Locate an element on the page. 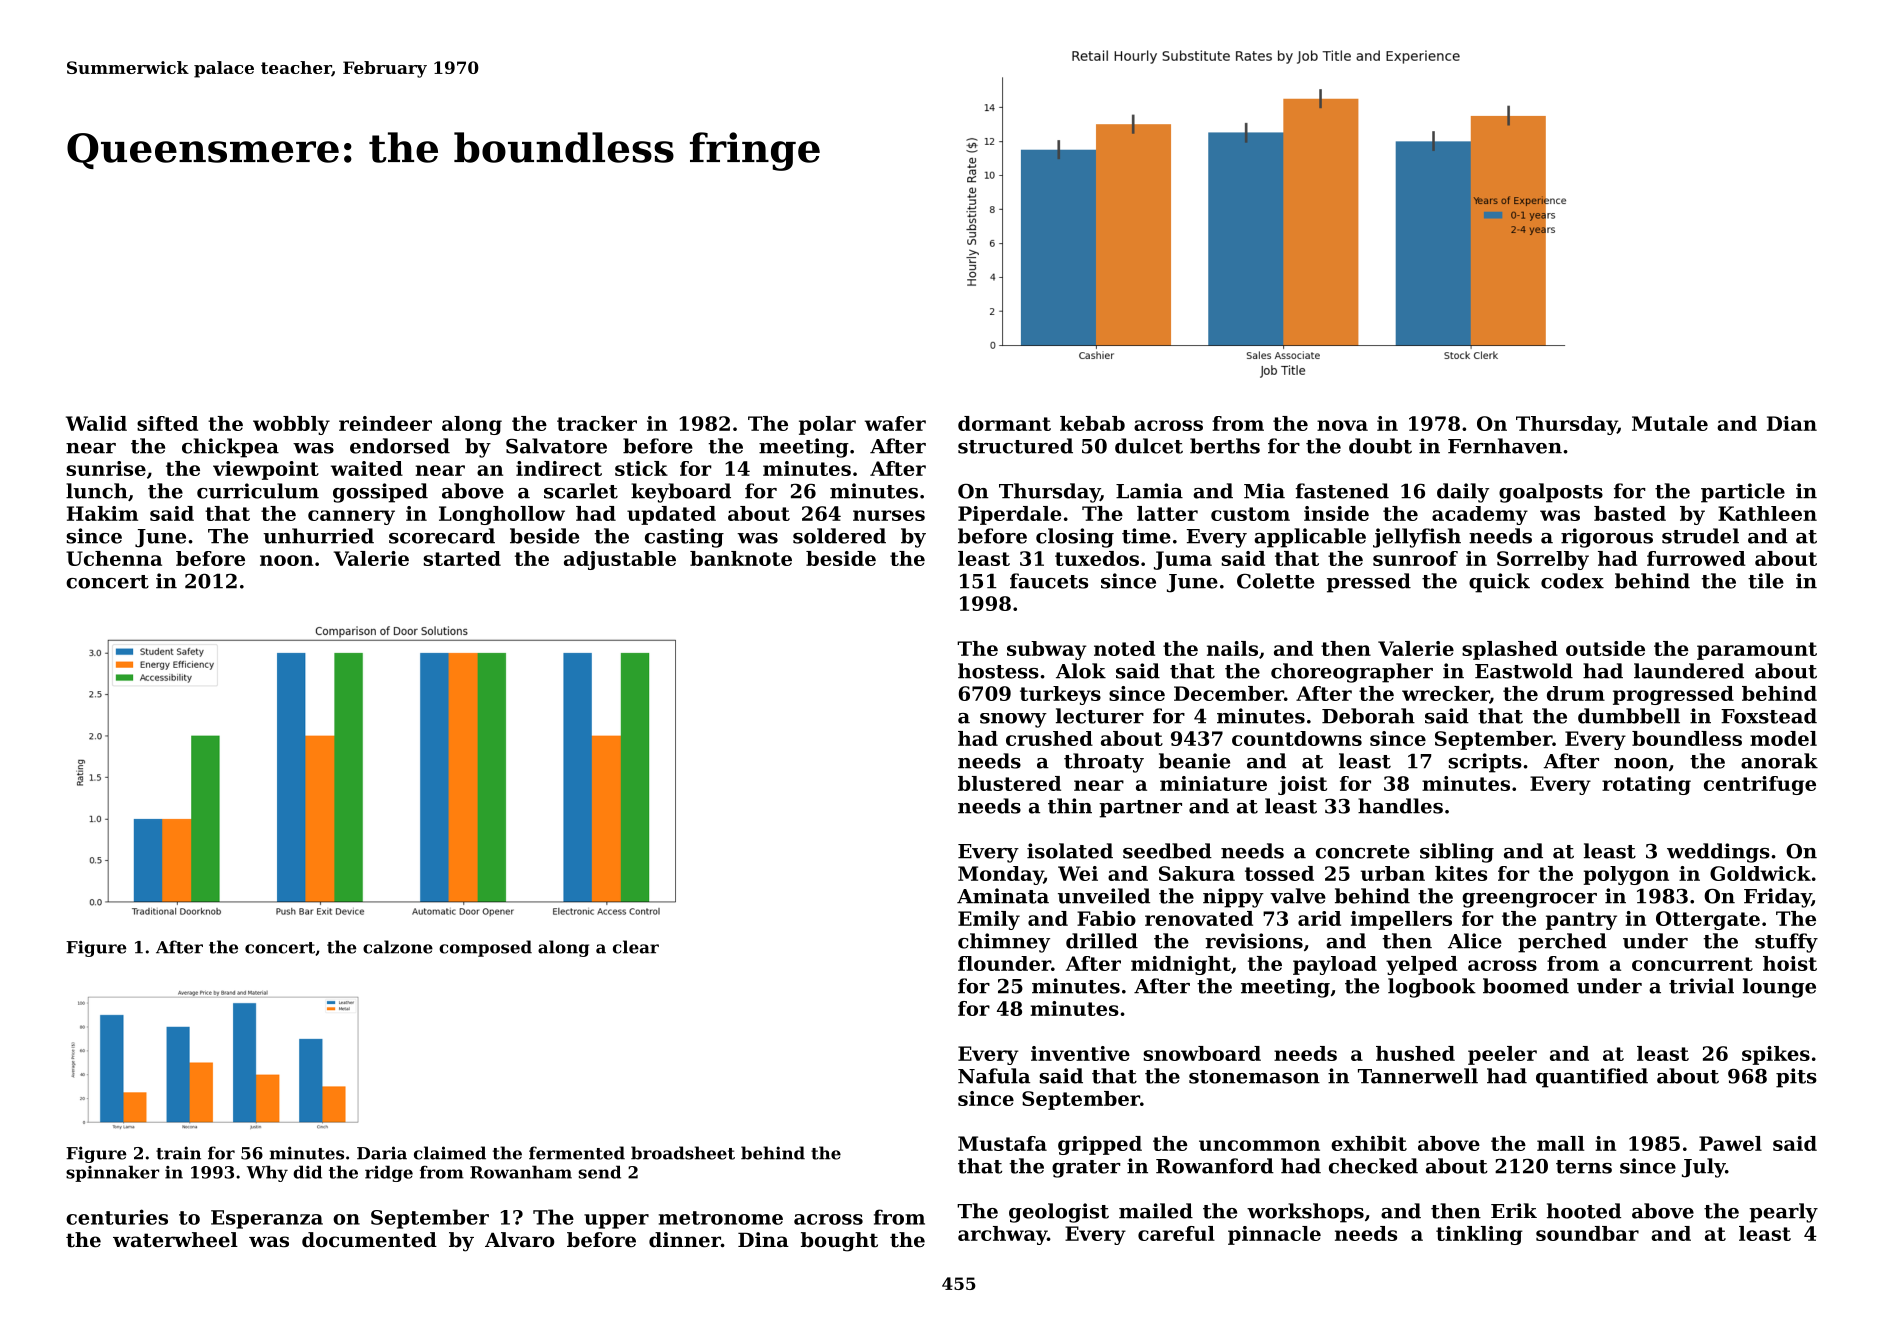 The height and width of the page is (1331, 1883). centuries is located at coordinates (117, 1217).
